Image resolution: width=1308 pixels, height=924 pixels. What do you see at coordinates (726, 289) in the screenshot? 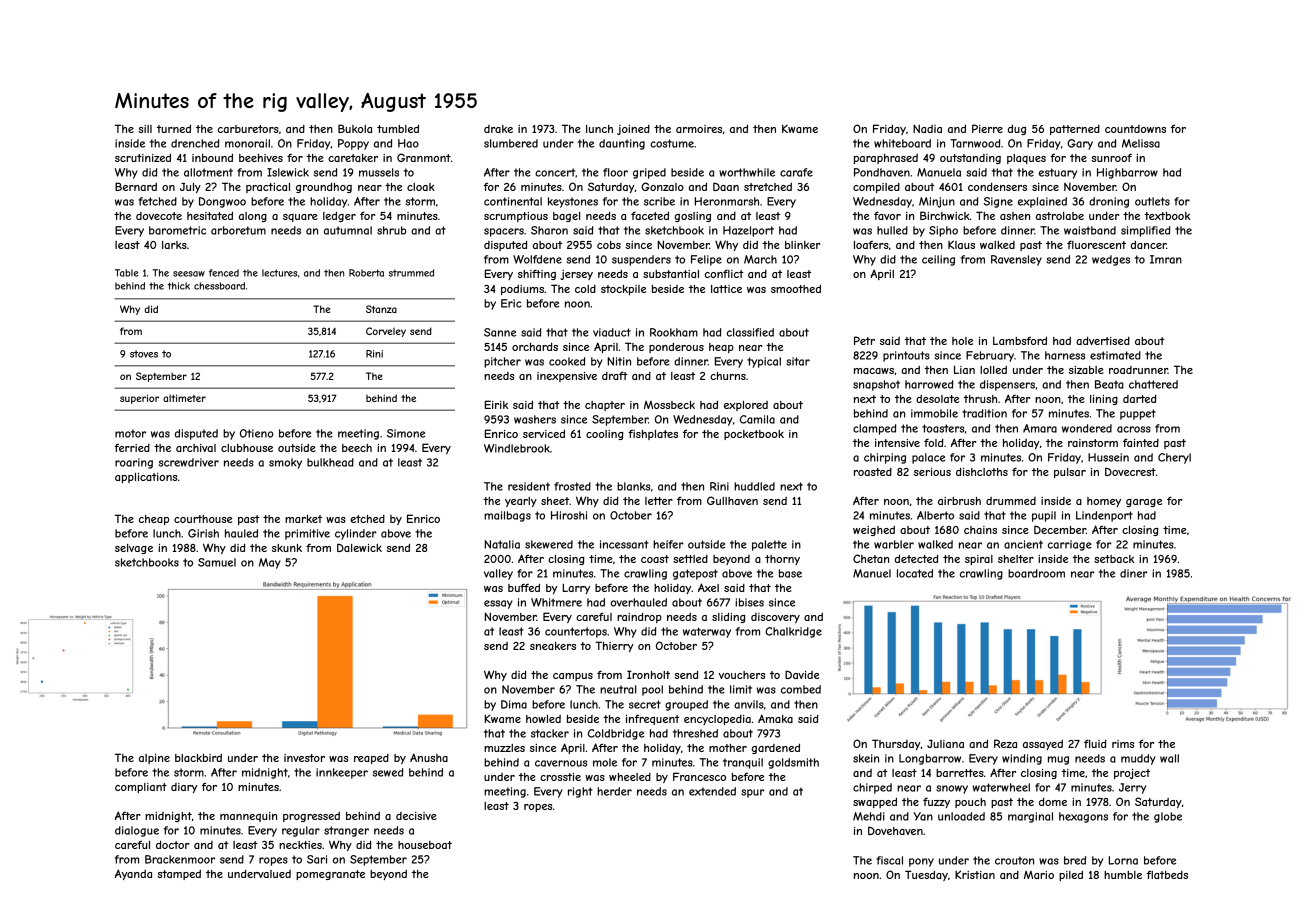
I see `lattice` at bounding box center [726, 289].
